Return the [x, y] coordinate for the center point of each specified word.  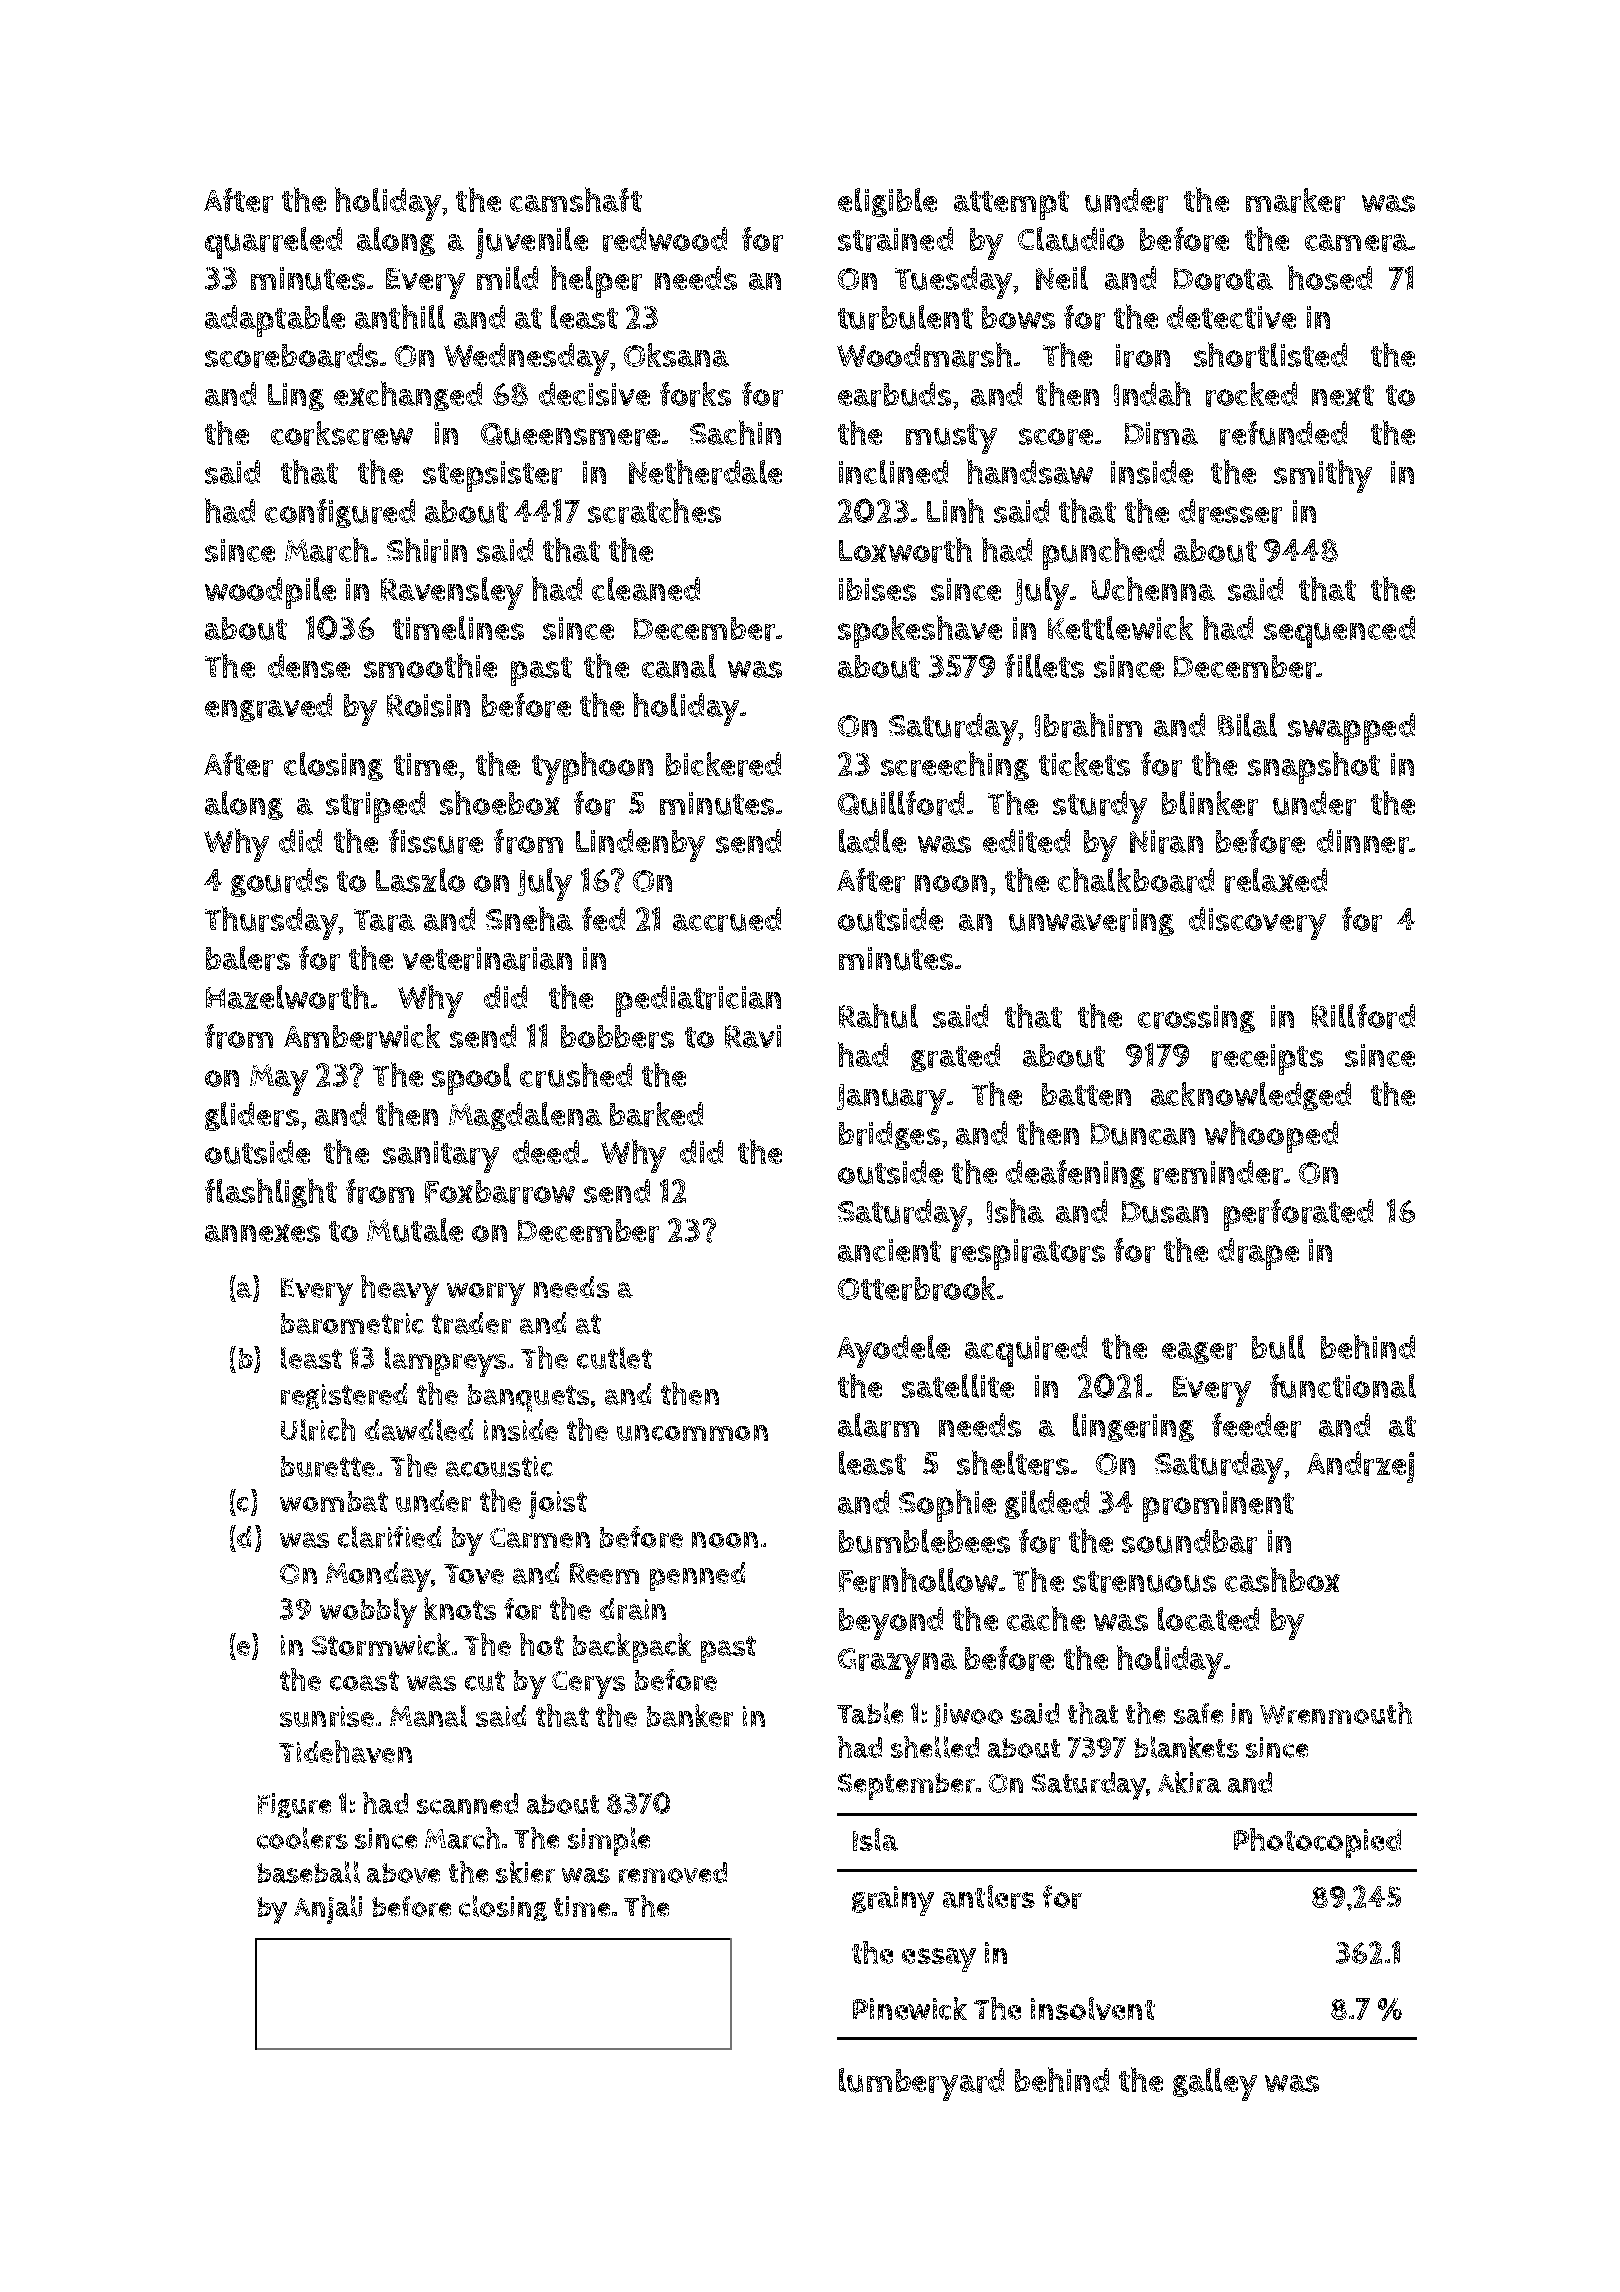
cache [1046, 1618]
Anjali [328, 1909]
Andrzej [1360, 1467]
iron [1143, 356]
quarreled [273, 243]
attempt [1011, 205]
